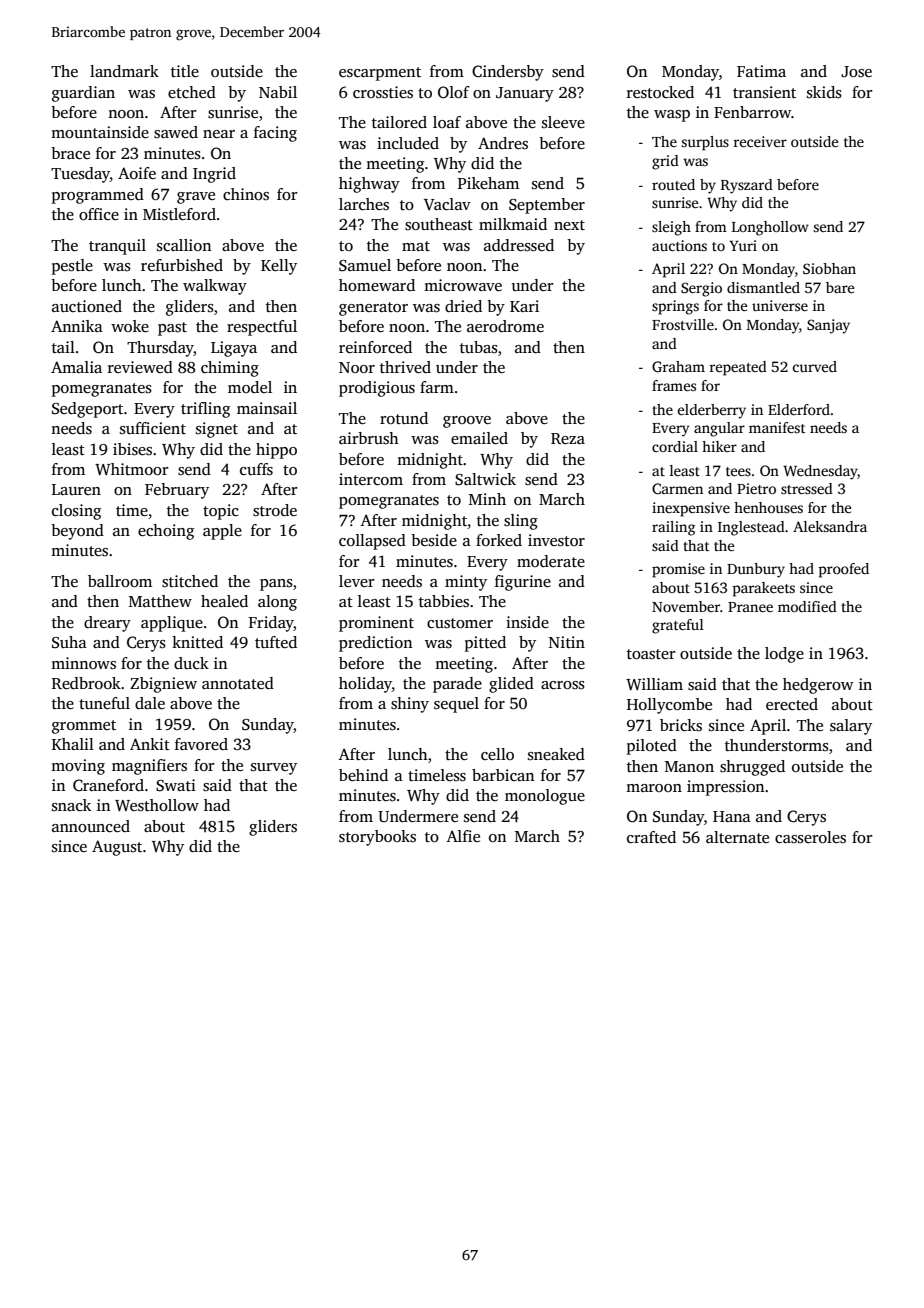  What do you see at coordinates (87, 410) in the image?
I see `Sedgeport` at bounding box center [87, 410].
